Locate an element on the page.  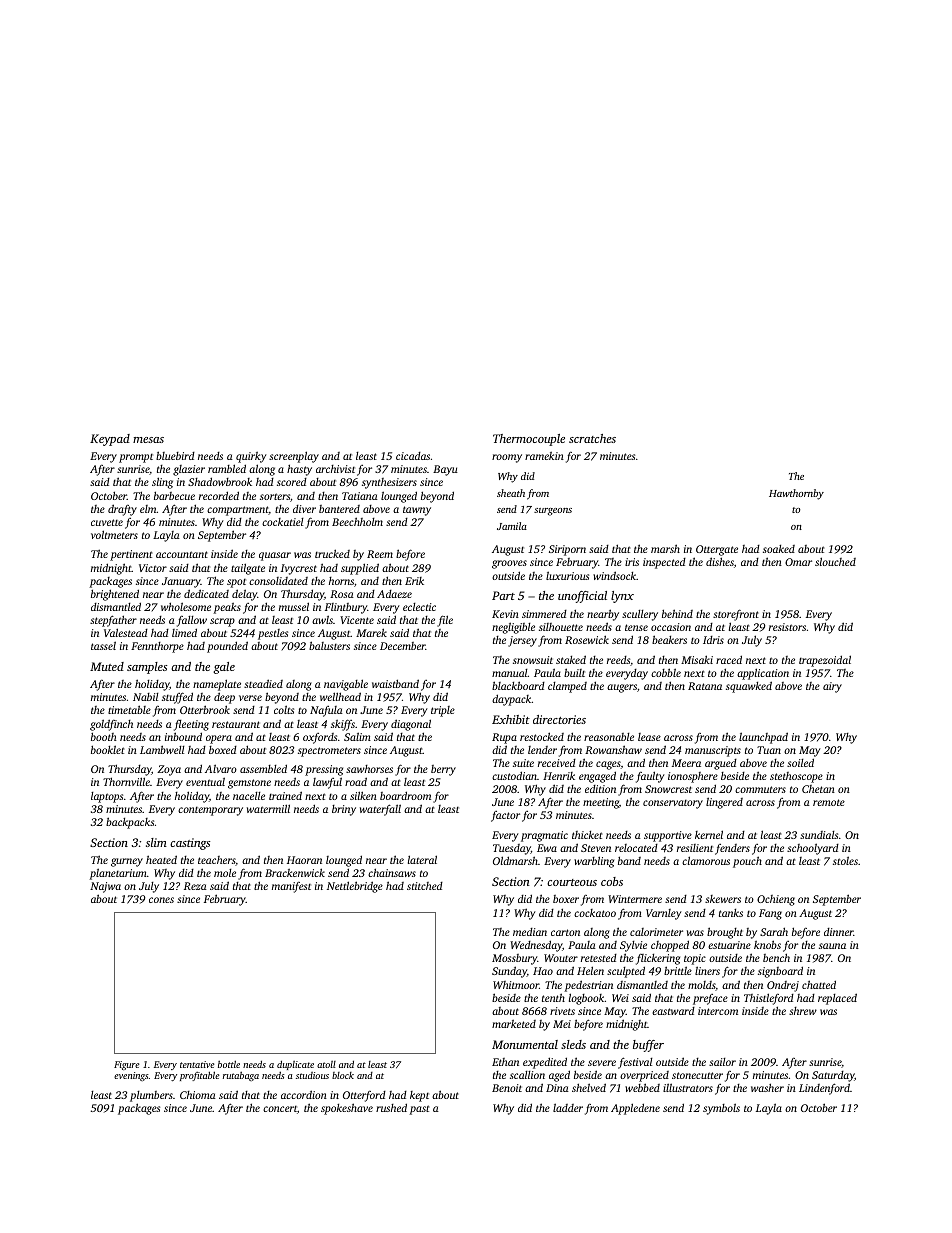
watermill is located at coordinates (268, 808).
